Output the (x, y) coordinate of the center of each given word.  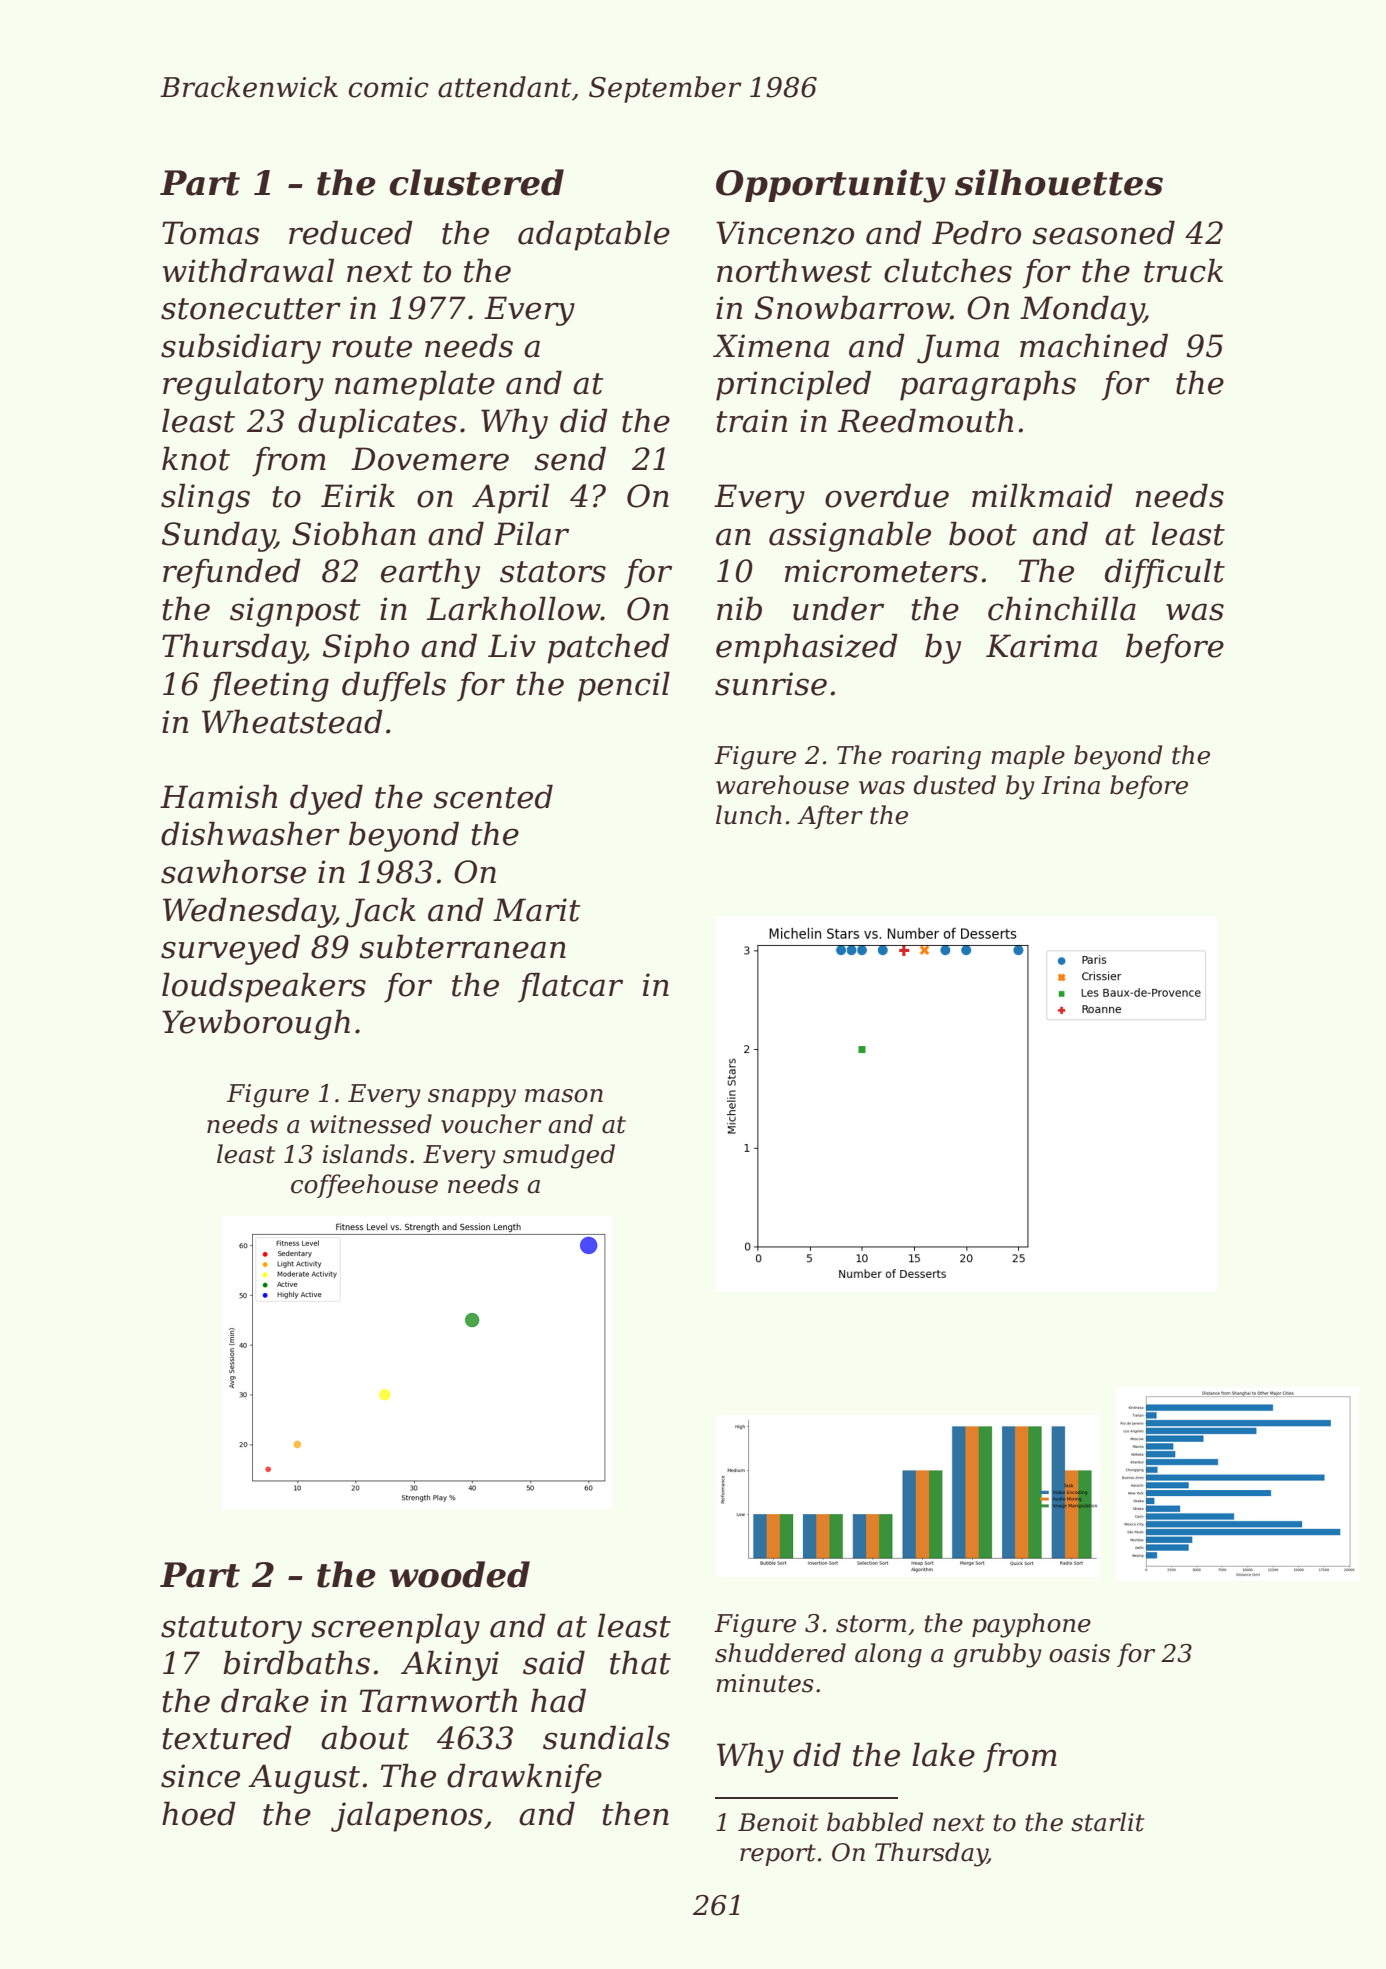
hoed (199, 1813)
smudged (559, 1156)
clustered (476, 182)
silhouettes (1059, 182)
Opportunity (831, 186)
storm (871, 1624)
